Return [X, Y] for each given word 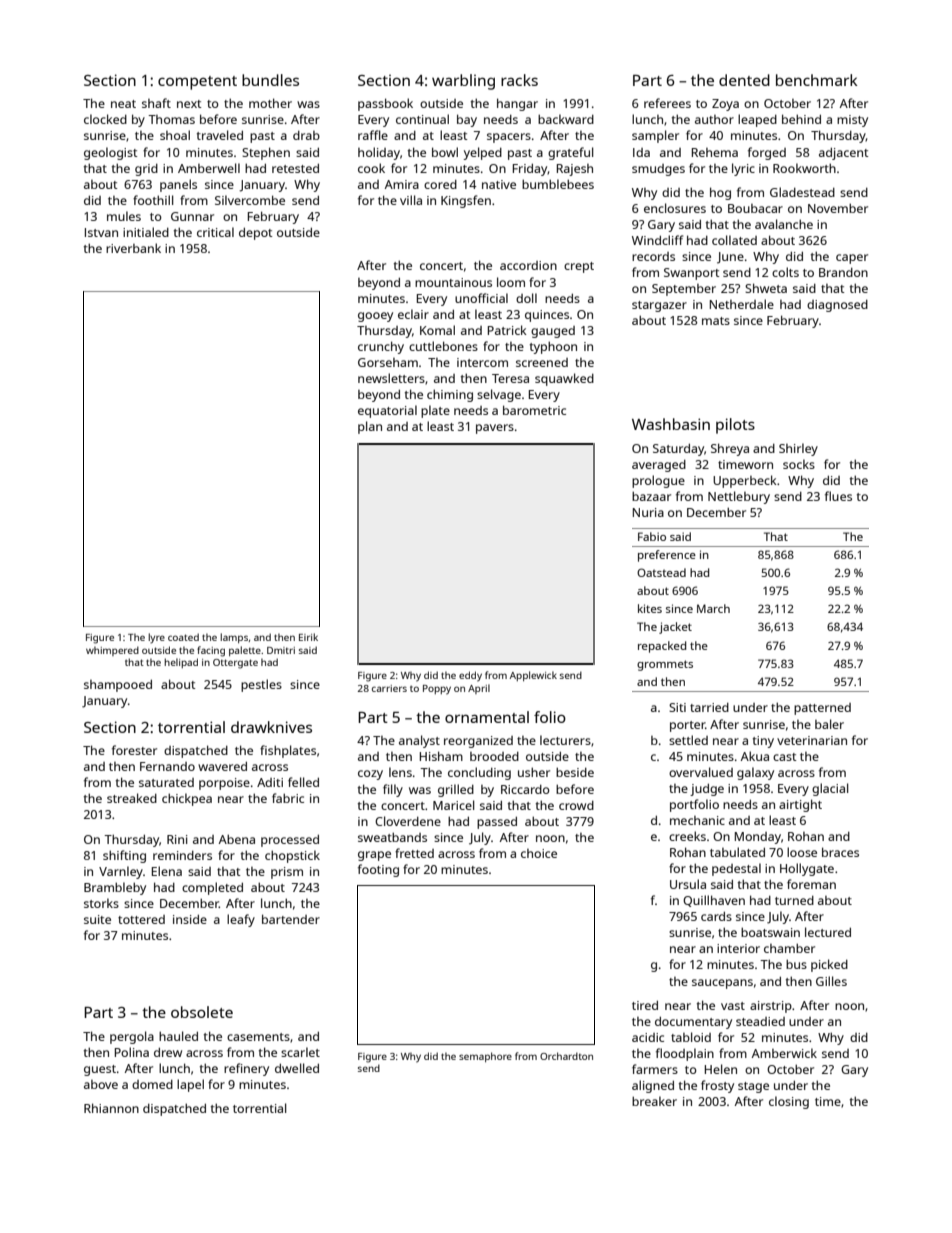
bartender [291, 919]
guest [100, 1070]
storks [101, 903]
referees [667, 103]
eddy [470, 676]
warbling [463, 82]
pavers [495, 429]
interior [738, 948]
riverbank [133, 248]
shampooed [118, 686]
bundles [270, 80]
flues [838, 496]
